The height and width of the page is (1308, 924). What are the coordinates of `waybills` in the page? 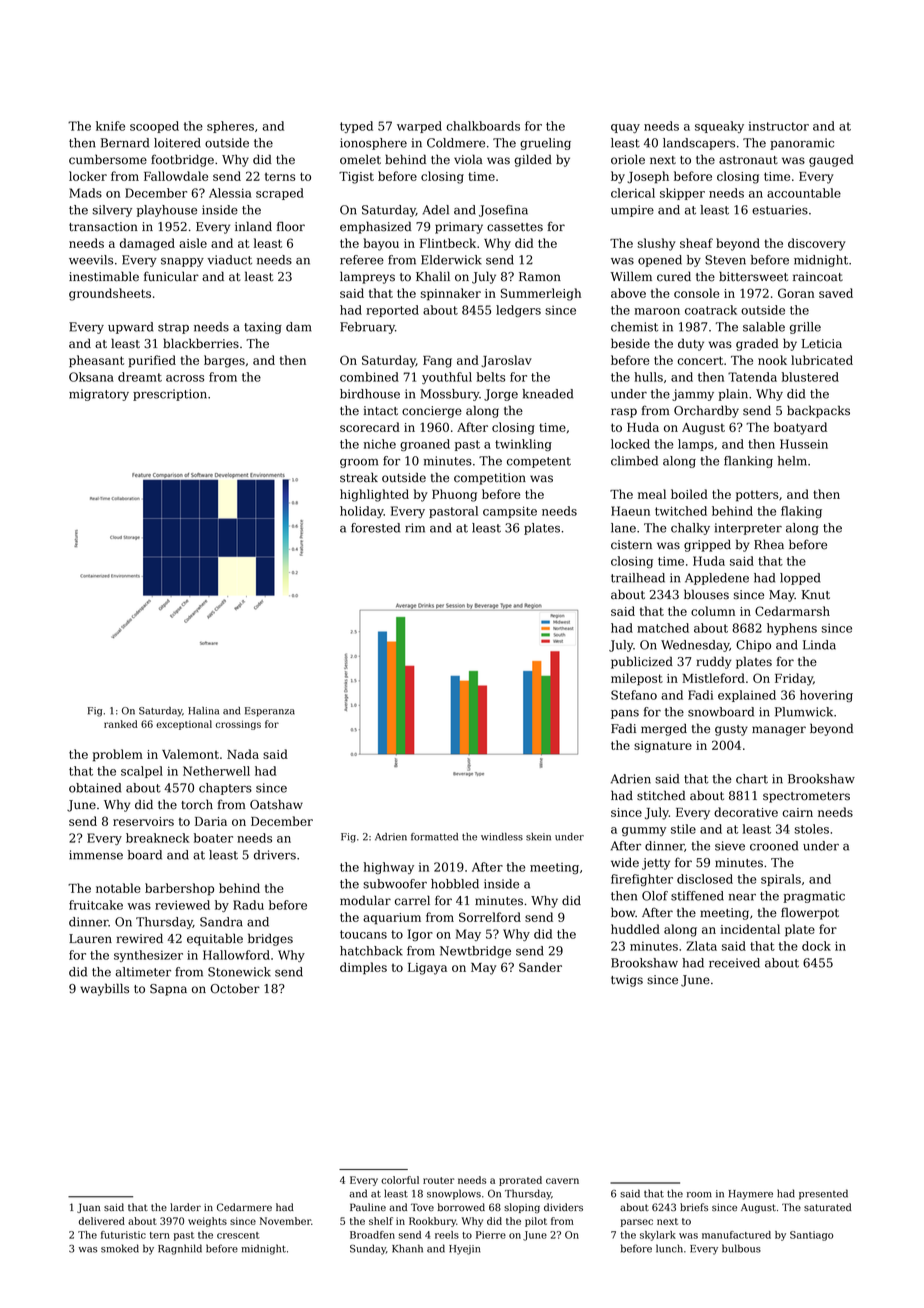 It's located at (104, 989).
